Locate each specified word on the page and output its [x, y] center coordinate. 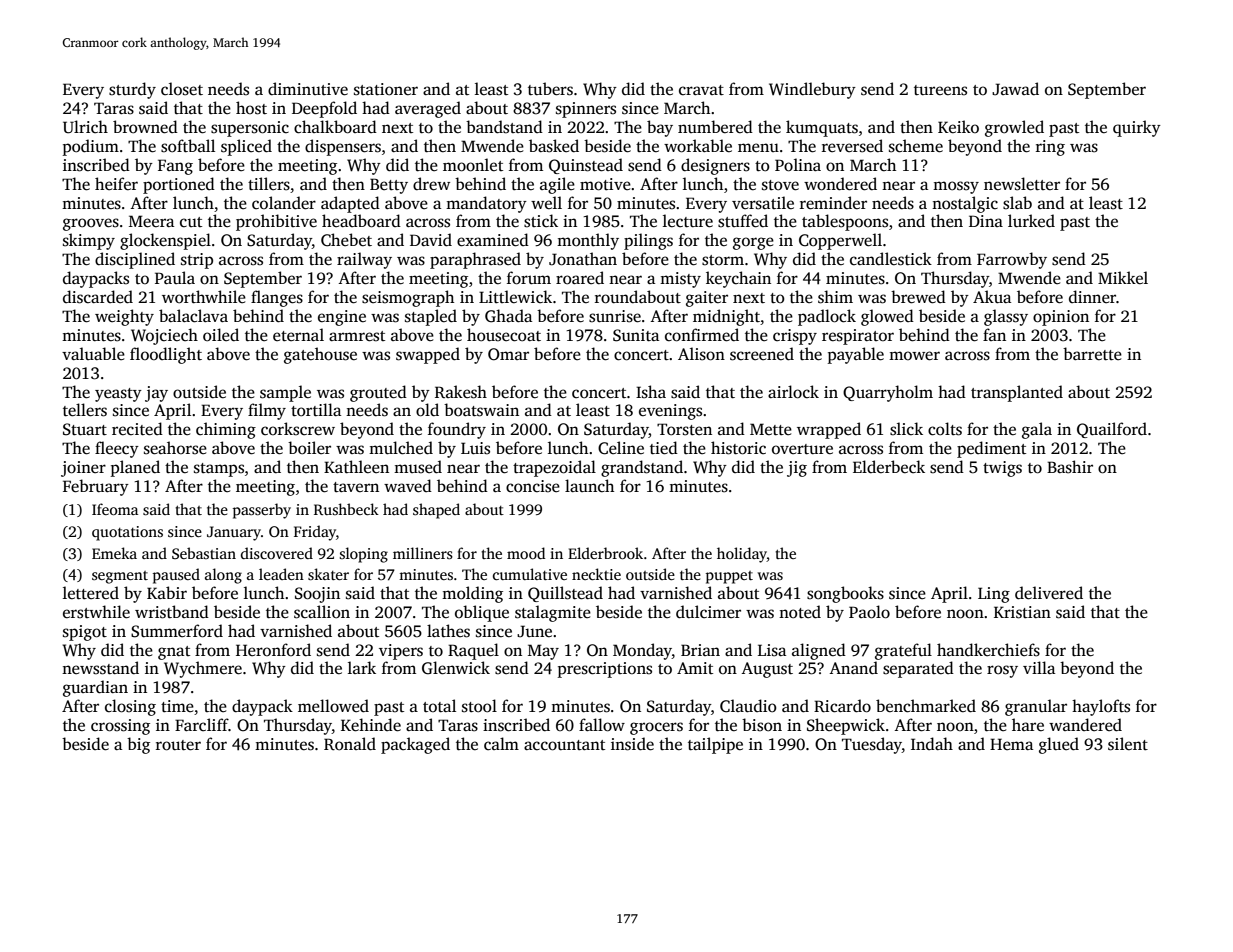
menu [758, 147]
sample [285, 393]
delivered [1049, 593]
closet [182, 89]
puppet [729, 577]
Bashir [1070, 467]
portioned [179, 185]
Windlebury [812, 90]
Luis [475, 448]
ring [1050, 148]
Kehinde [371, 725]
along [223, 576]
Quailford [1112, 430]
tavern [356, 487]
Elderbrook [605, 553]
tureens [940, 90]
